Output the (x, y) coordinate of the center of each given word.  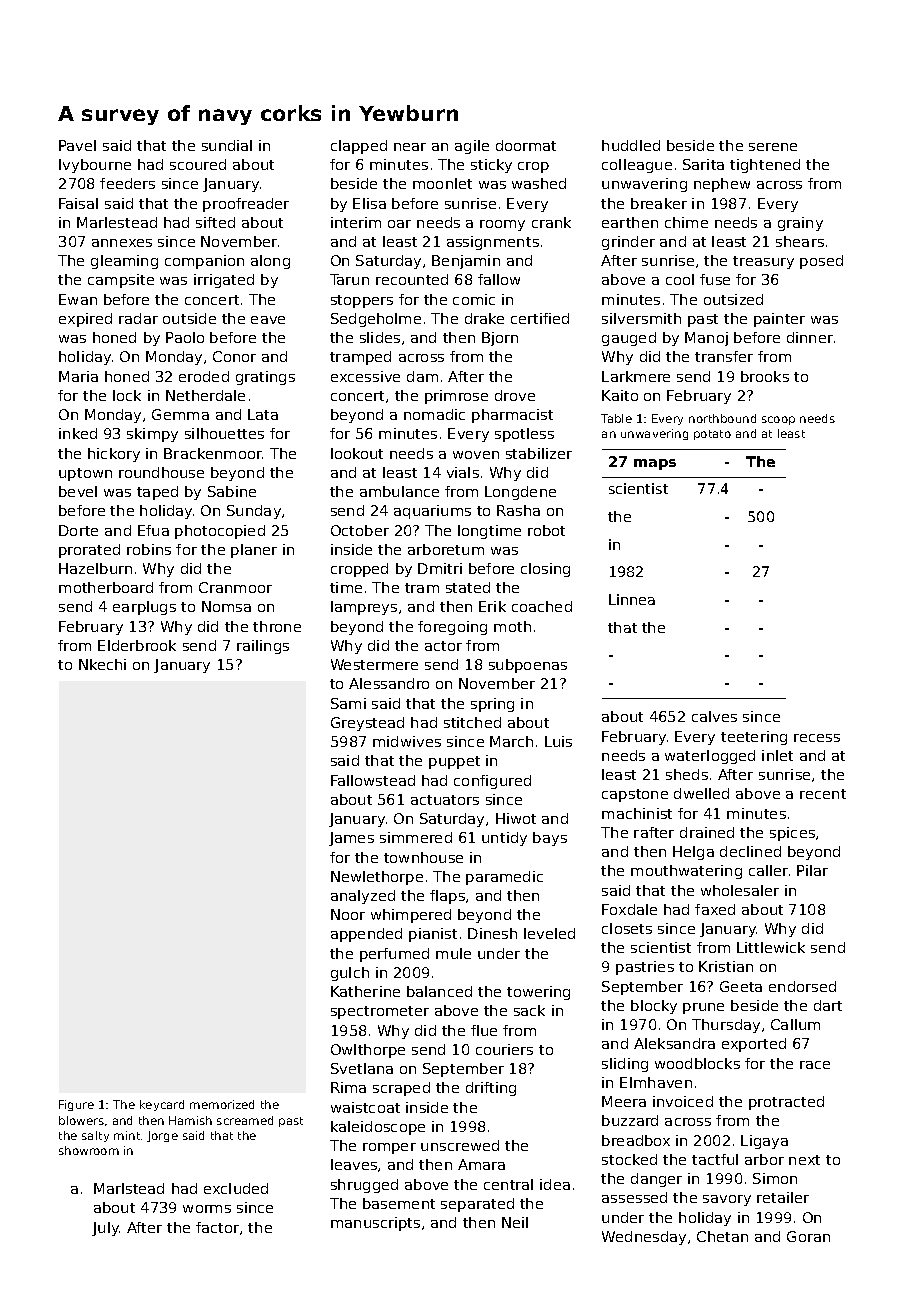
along (270, 262)
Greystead (367, 724)
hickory (114, 455)
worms (207, 1209)
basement (399, 1203)
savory (727, 1200)
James (351, 839)
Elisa (369, 203)
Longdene (520, 493)
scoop (778, 420)
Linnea (632, 599)
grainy (800, 224)
